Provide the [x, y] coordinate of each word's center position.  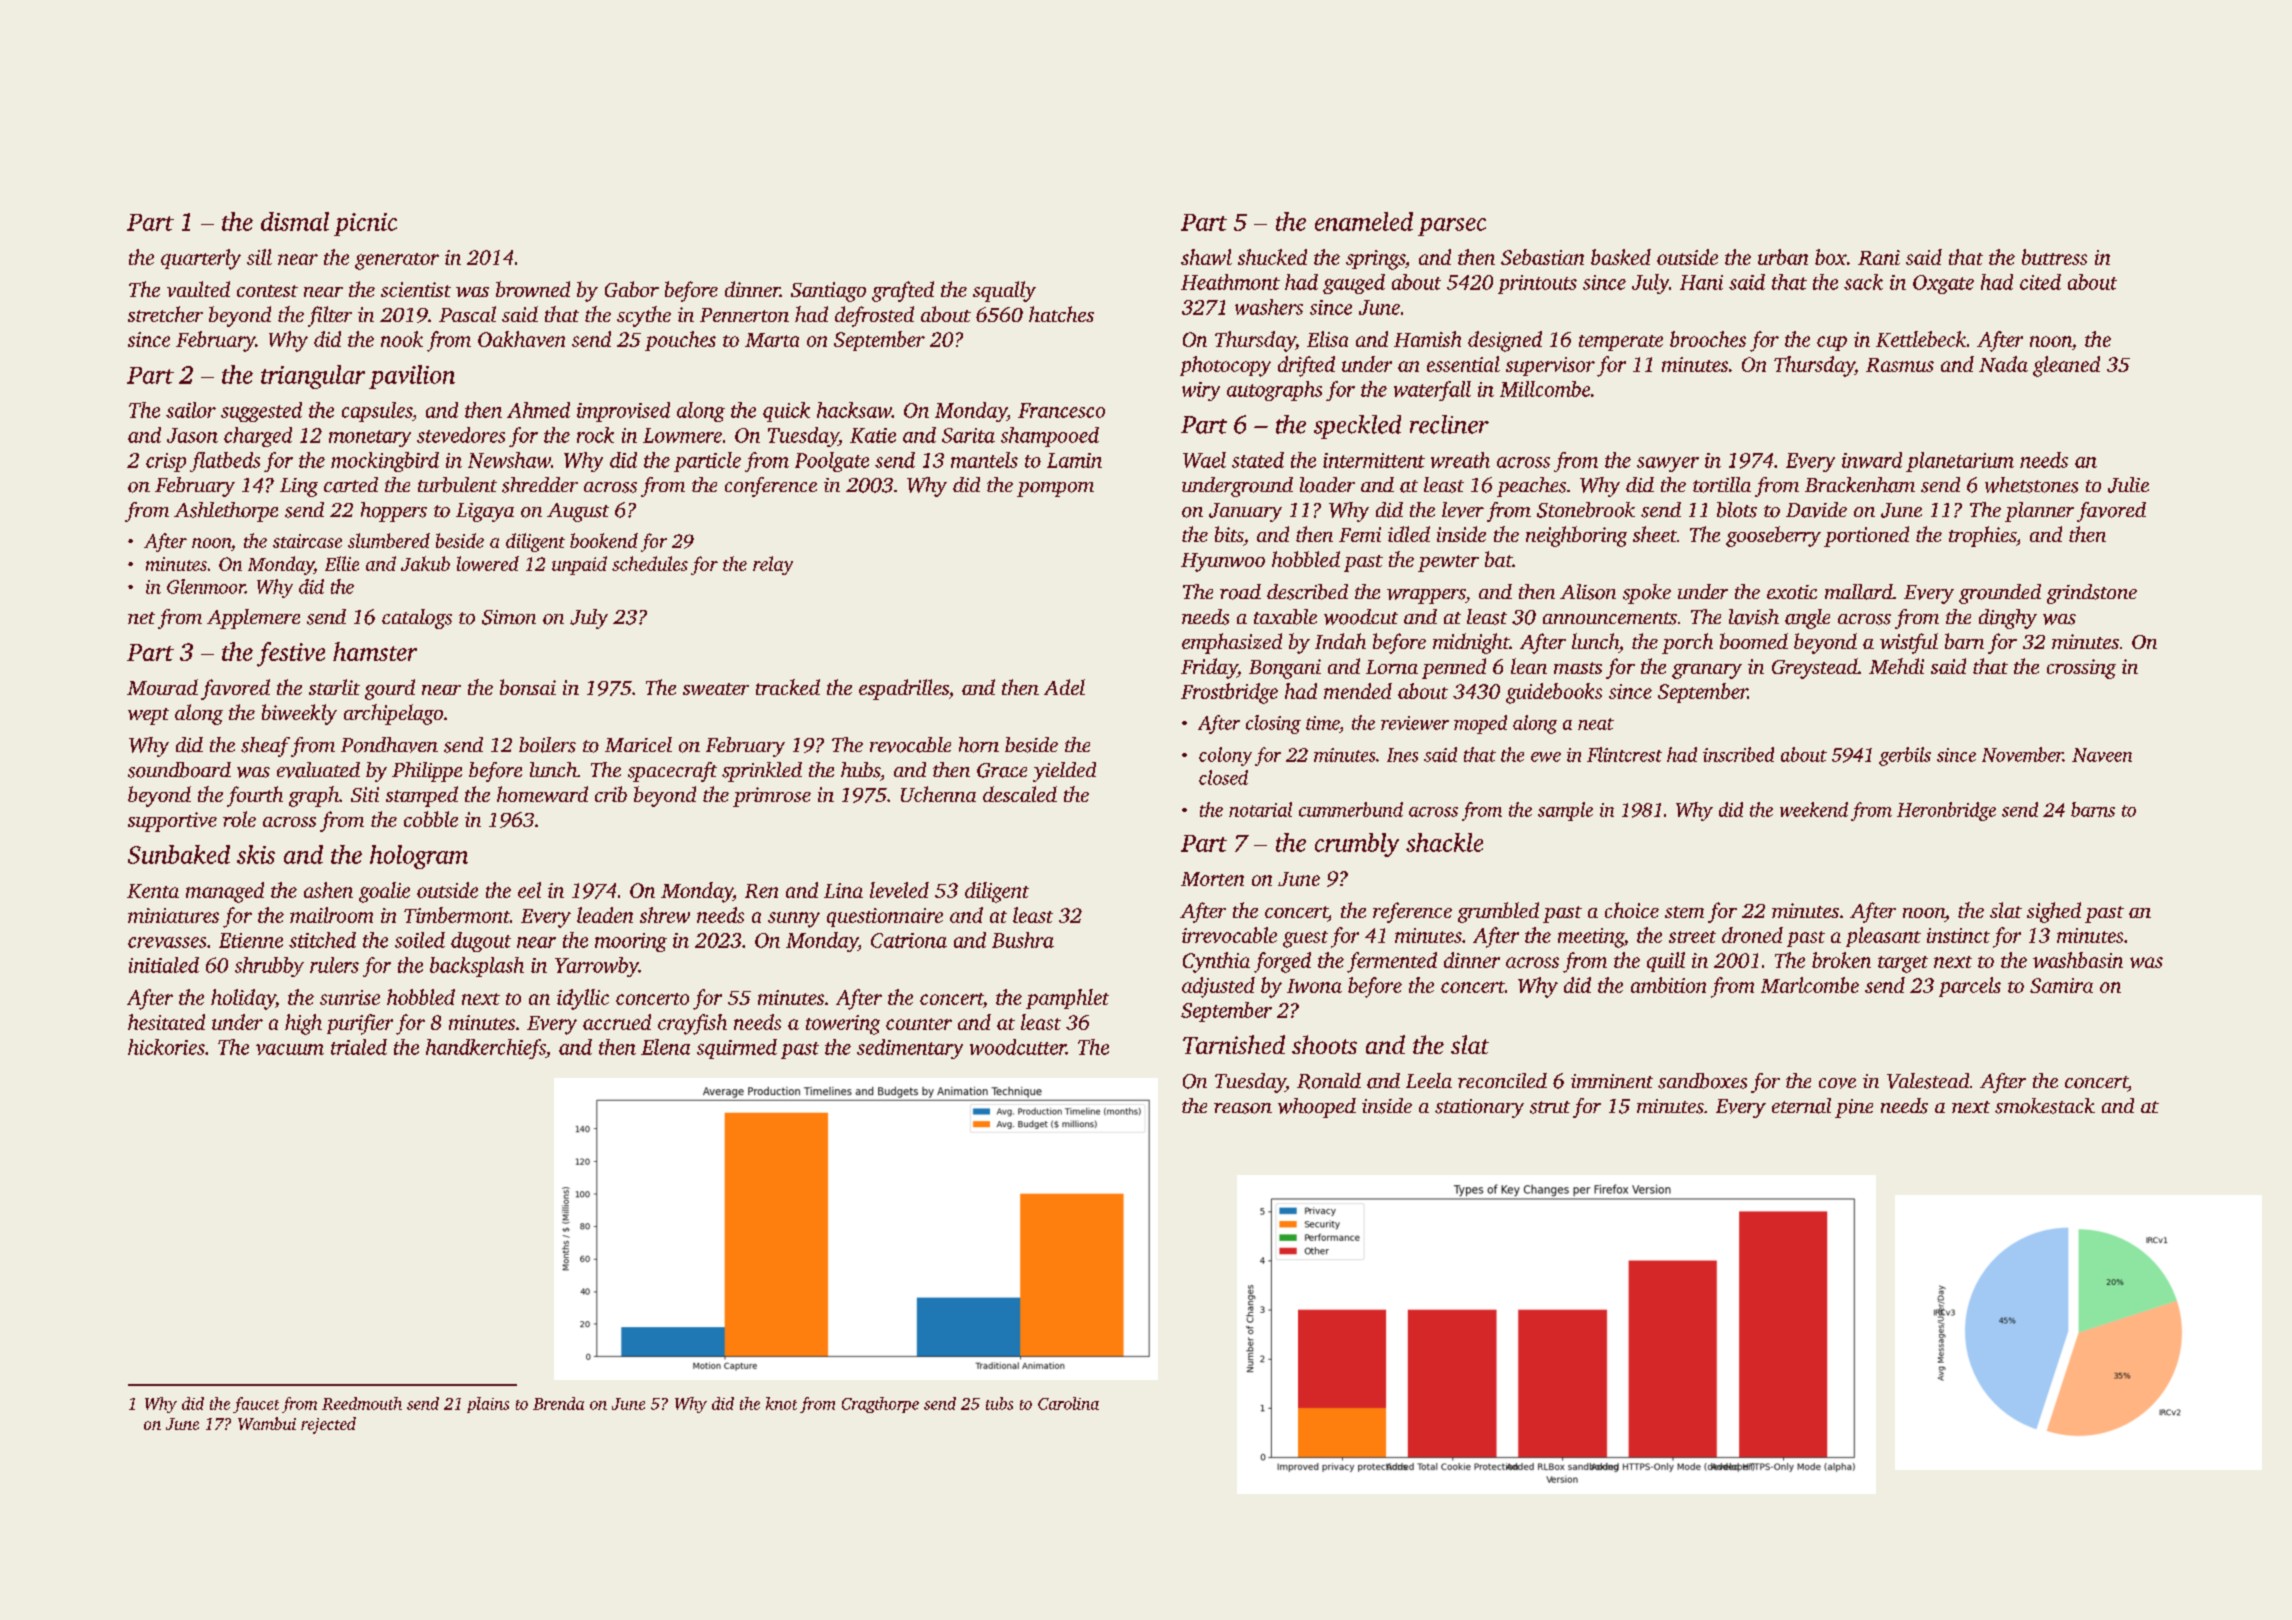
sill [259, 257]
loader [1327, 485]
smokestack [2045, 1106]
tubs [999, 1403]
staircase [307, 541]
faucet [256, 1405]
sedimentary [910, 1049]
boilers [547, 745]
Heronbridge [1946, 811]
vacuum [290, 1049]
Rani [1879, 257]
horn [979, 745]
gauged [1354, 284]
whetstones [2031, 485]
